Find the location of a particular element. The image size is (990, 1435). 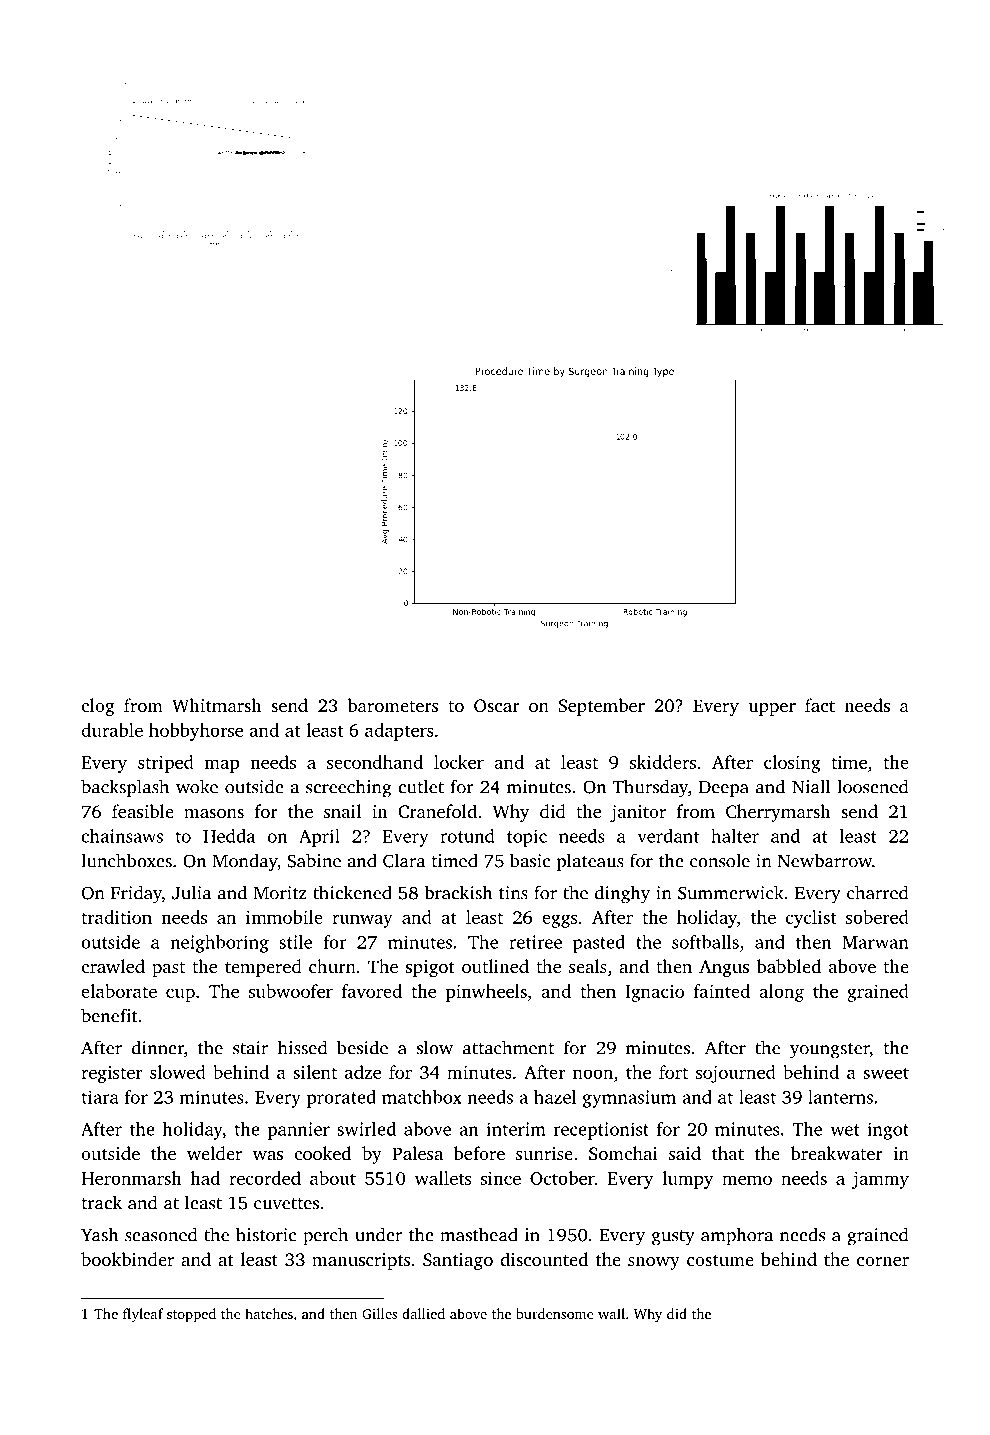

youngster is located at coordinates (830, 1051).
